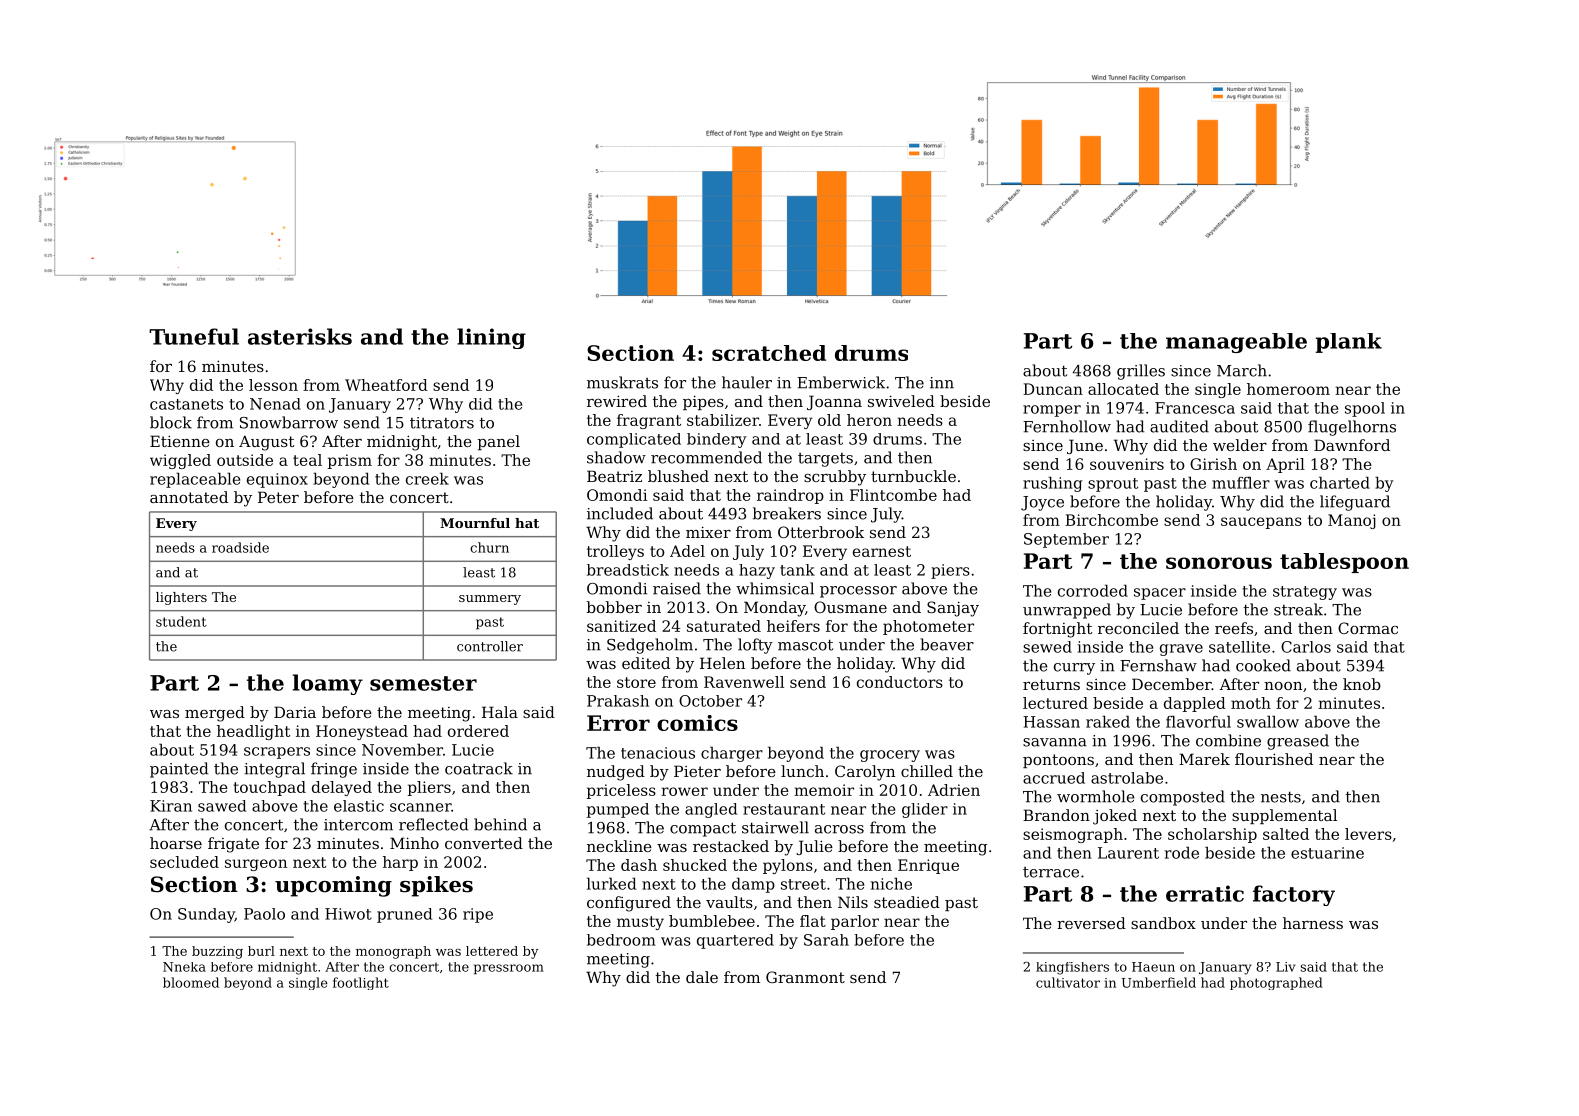 The image size is (1579, 1116). I want to click on teal, so click(307, 460).
